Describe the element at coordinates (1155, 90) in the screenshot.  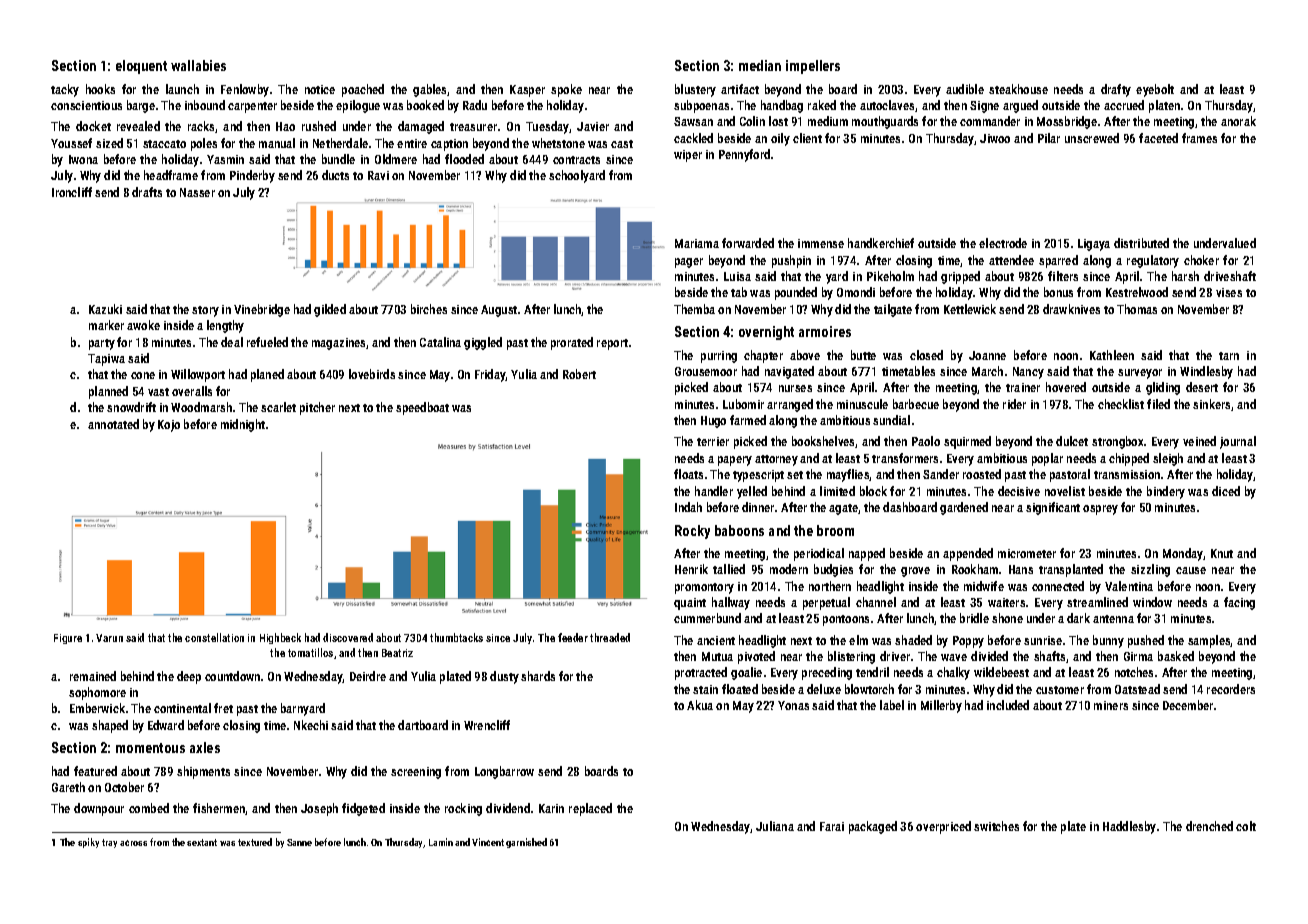
I see `eyebolt` at that location.
